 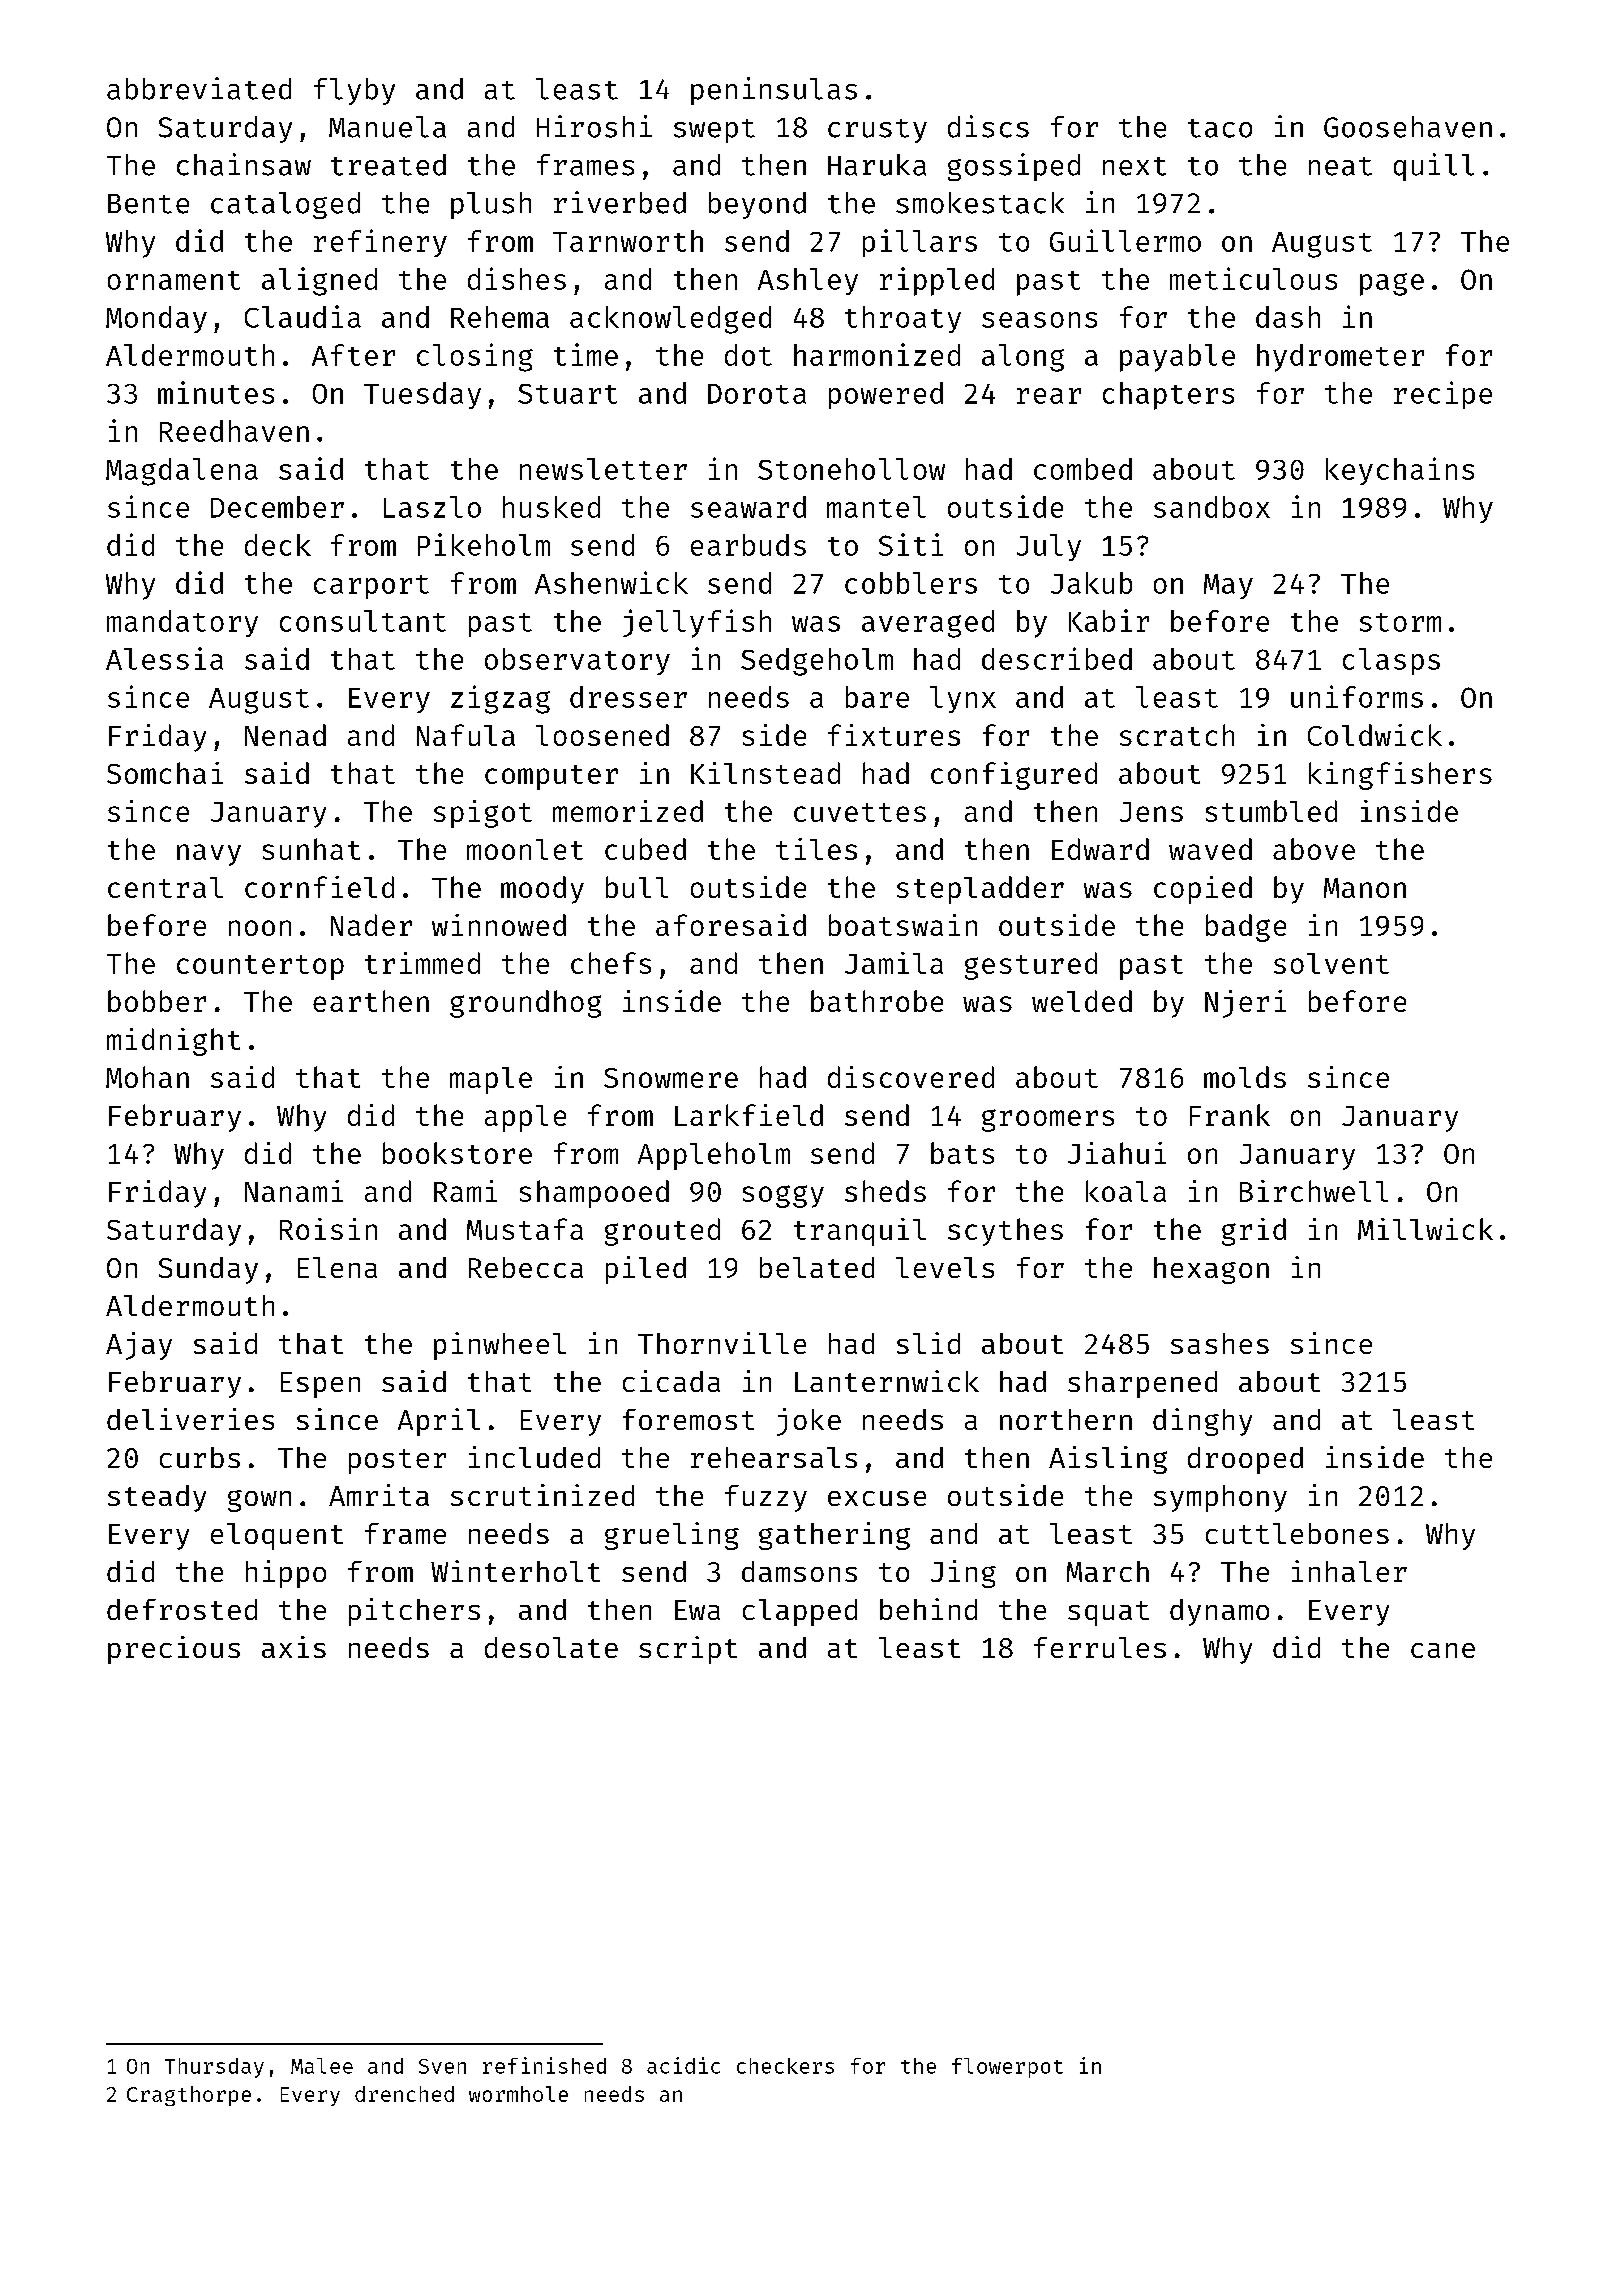 What do you see at coordinates (1443, 1650) in the screenshot?
I see `cane` at bounding box center [1443, 1650].
